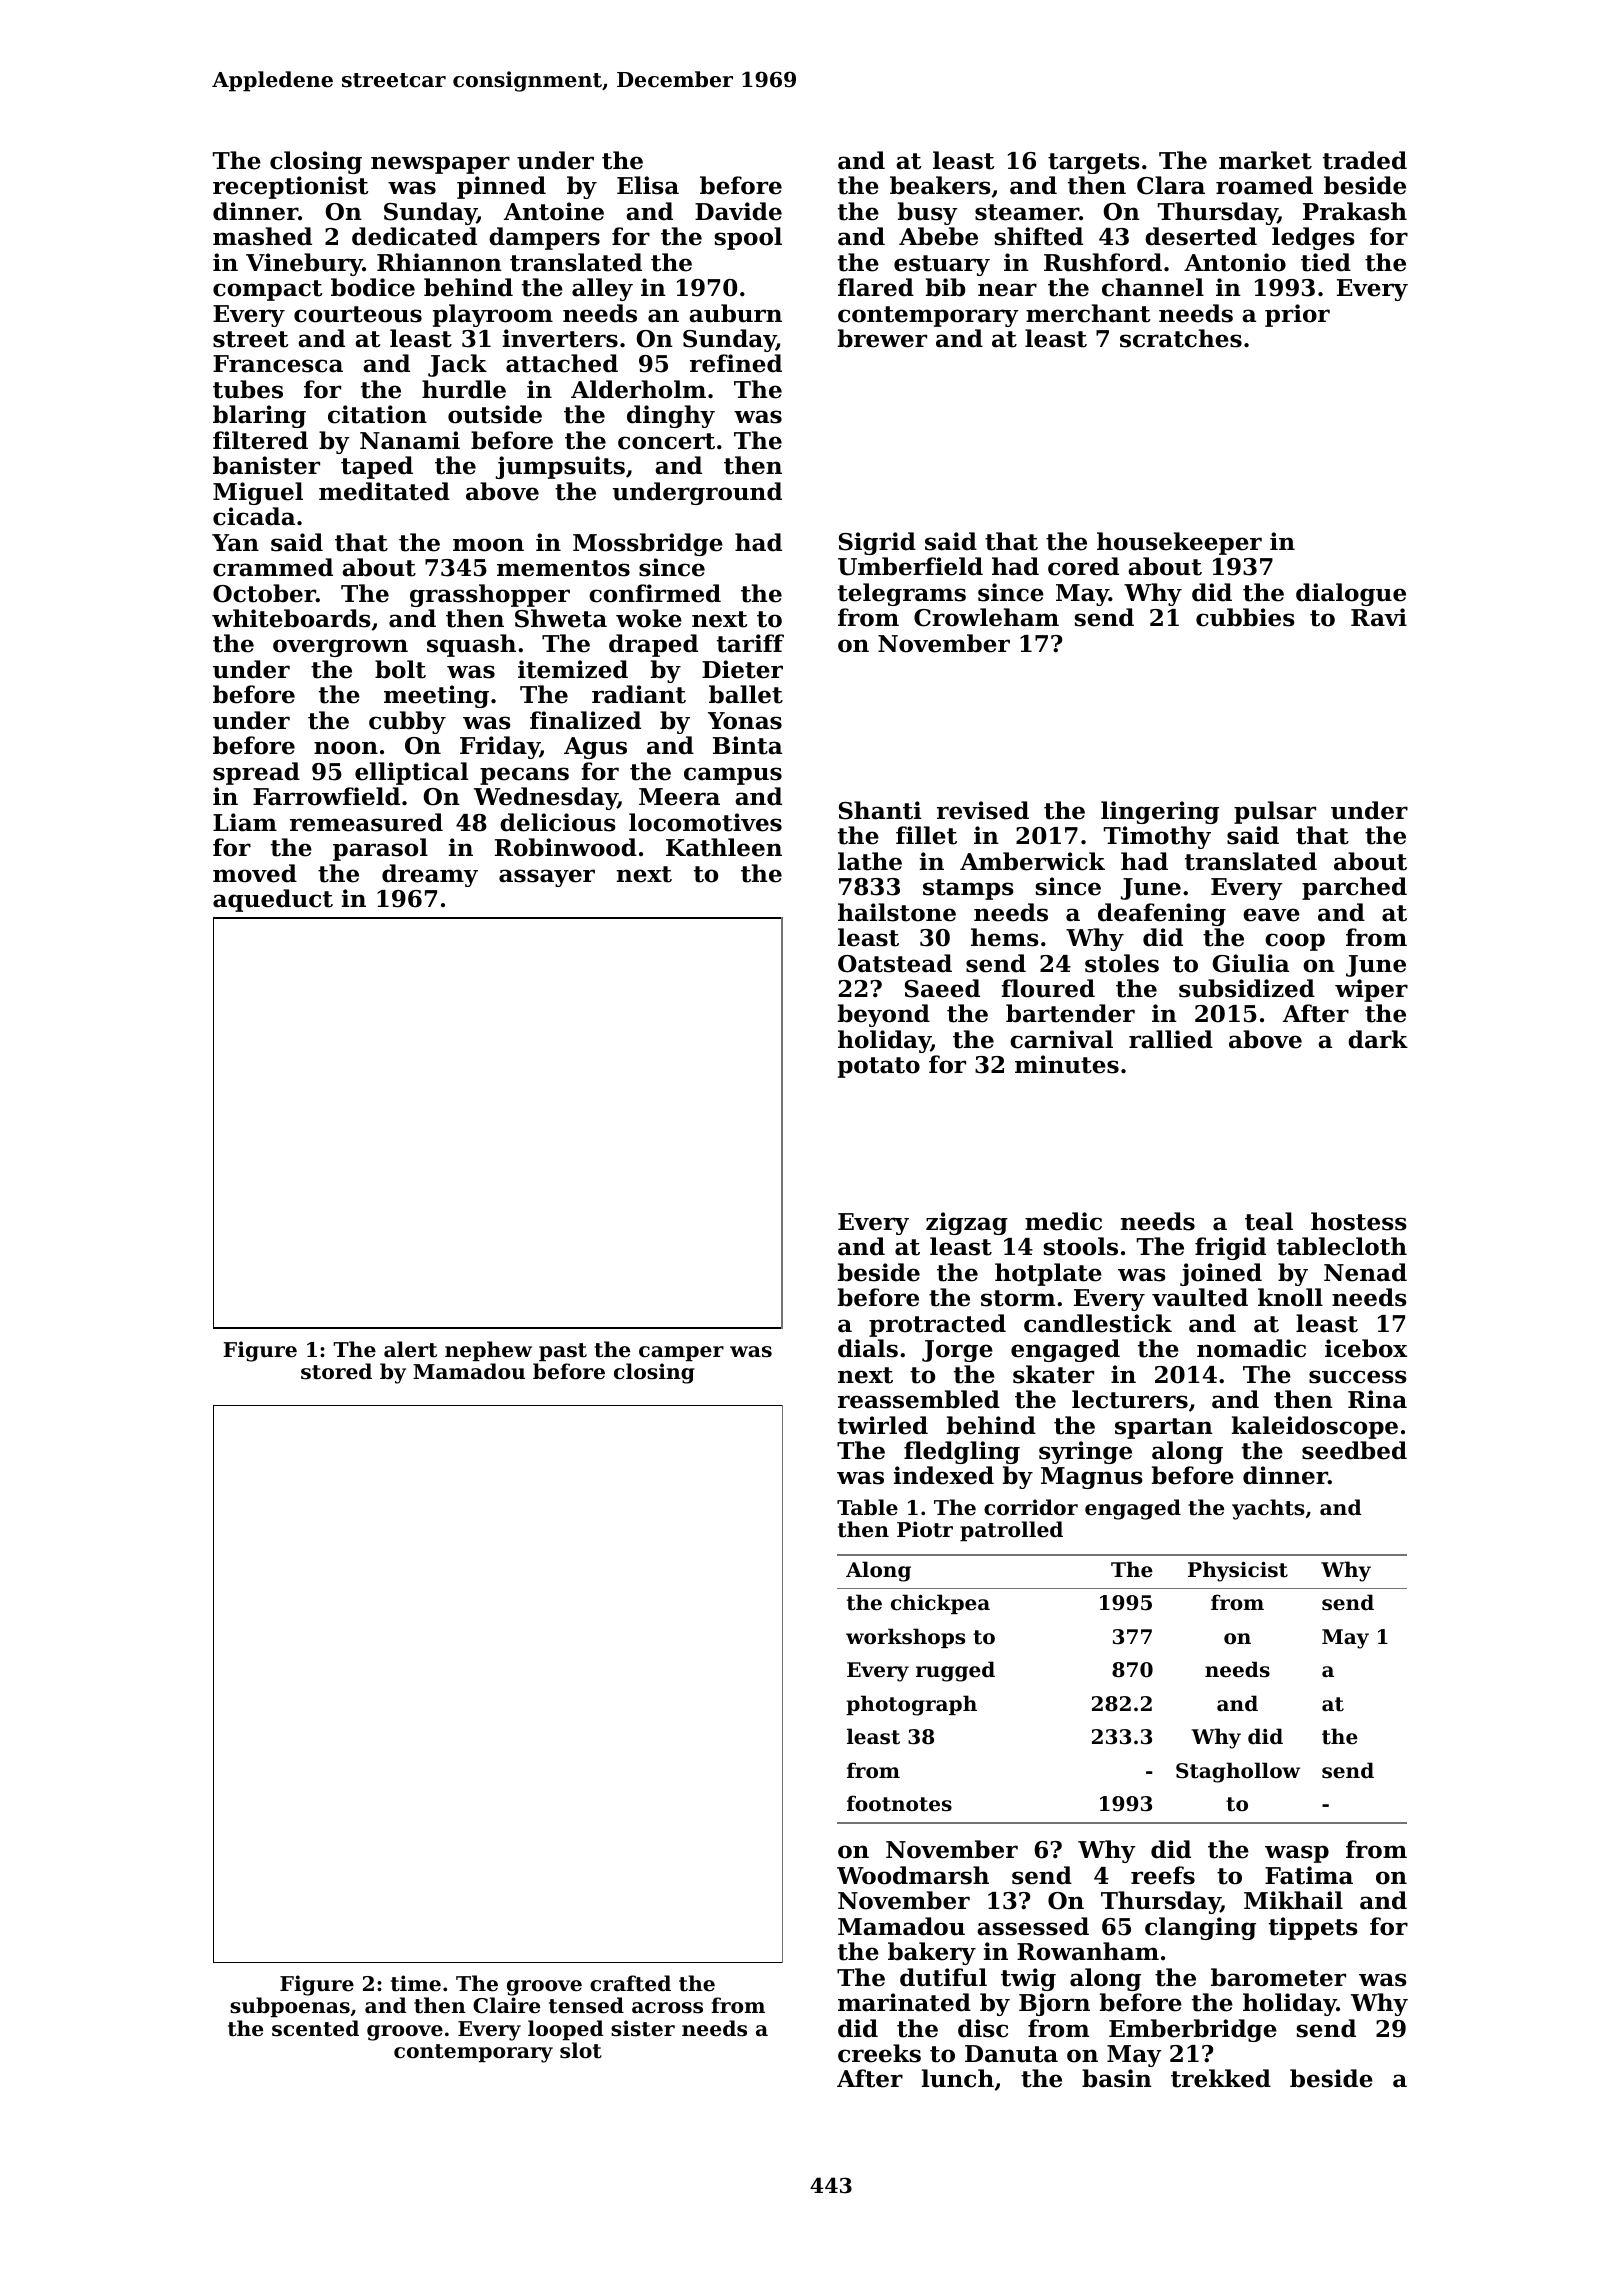  What do you see at coordinates (1379, 617) in the screenshot?
I see `Ravi` at bounding box center [1379, 617].
